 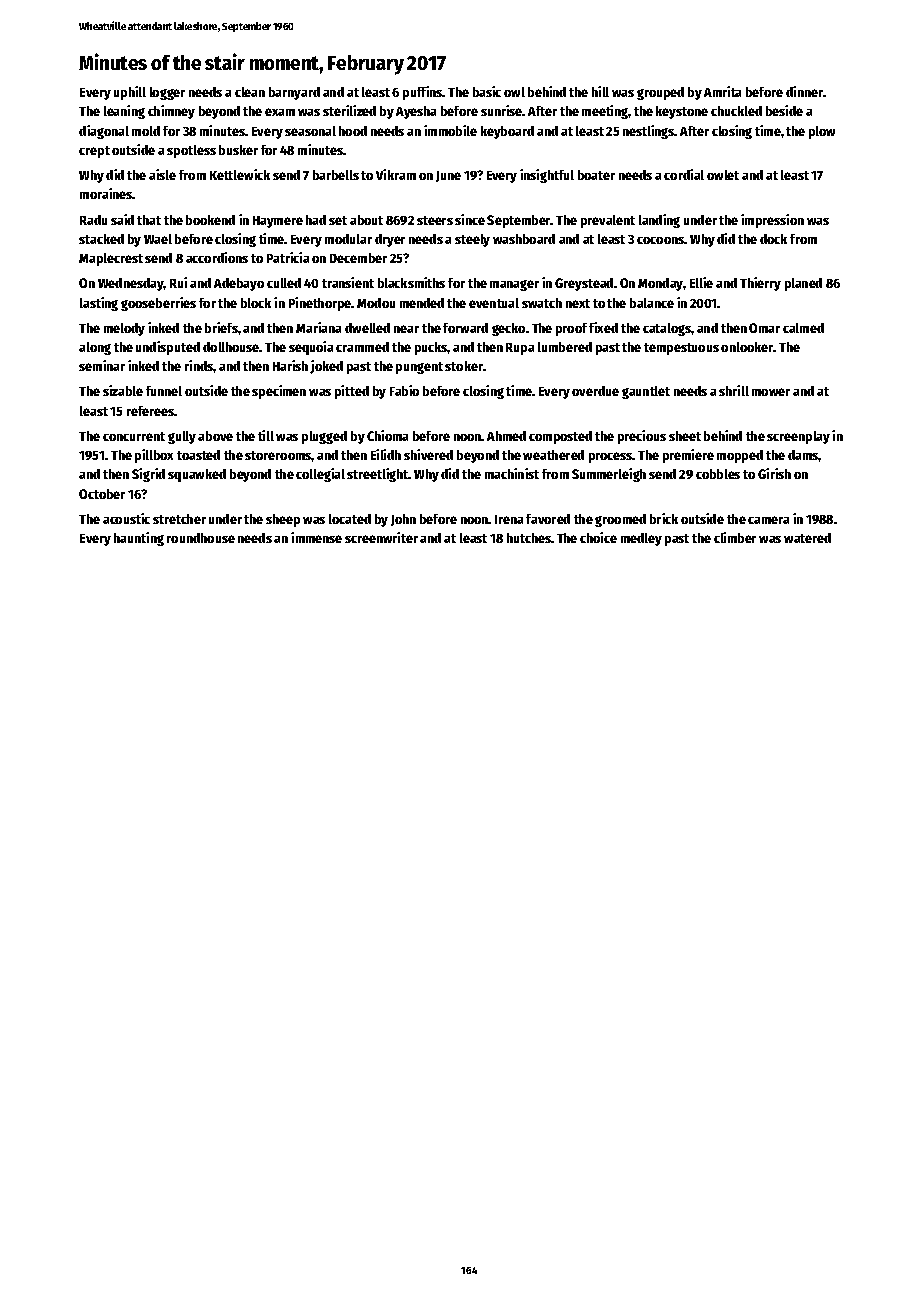 What do you see at coordinates (701, 282) in the screenshot?
I see `Ellie` at bounding box center [701, 282].
